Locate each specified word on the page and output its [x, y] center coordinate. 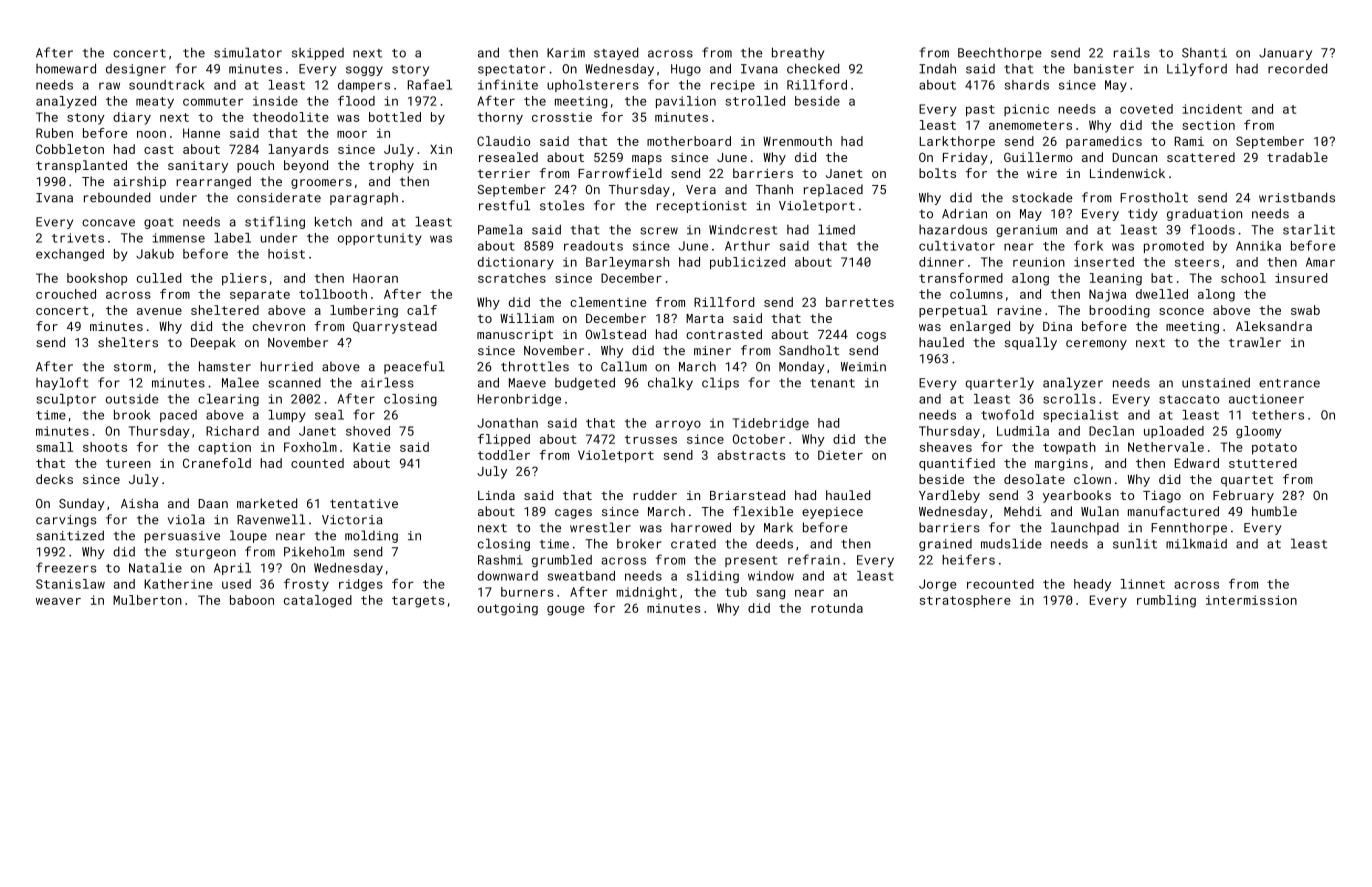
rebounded [117, 197]
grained [945, 545]
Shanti [1204, 53]
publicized [747, 263]
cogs [871, 337]
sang [771, 594]
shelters [128, 342]
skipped [318, 54]
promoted [1174, 247]
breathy [798, 53]
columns [976, 294]
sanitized [70, 535]
